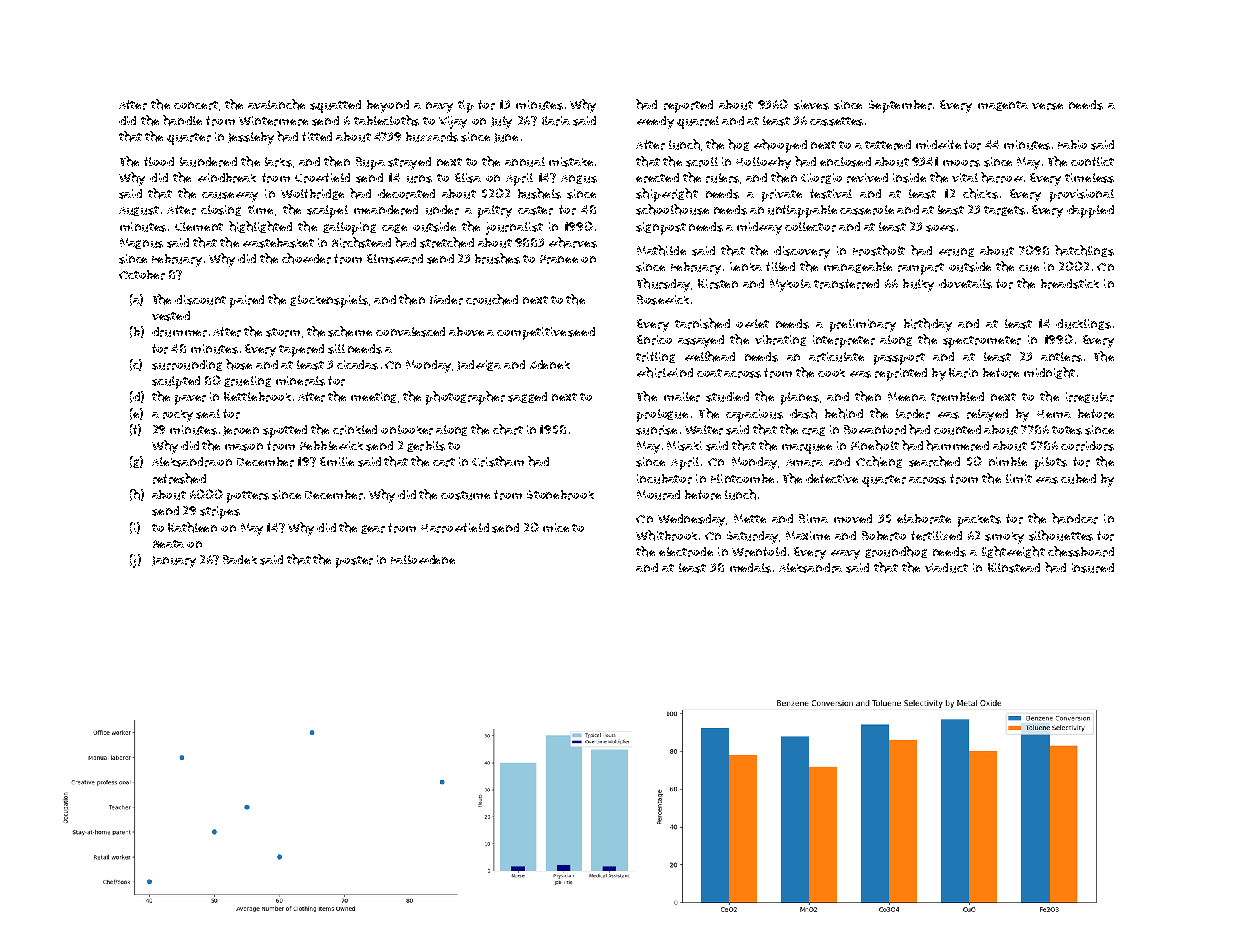 The image size is (1233, 952). I want to click on Mourad, so click(658, 495).
